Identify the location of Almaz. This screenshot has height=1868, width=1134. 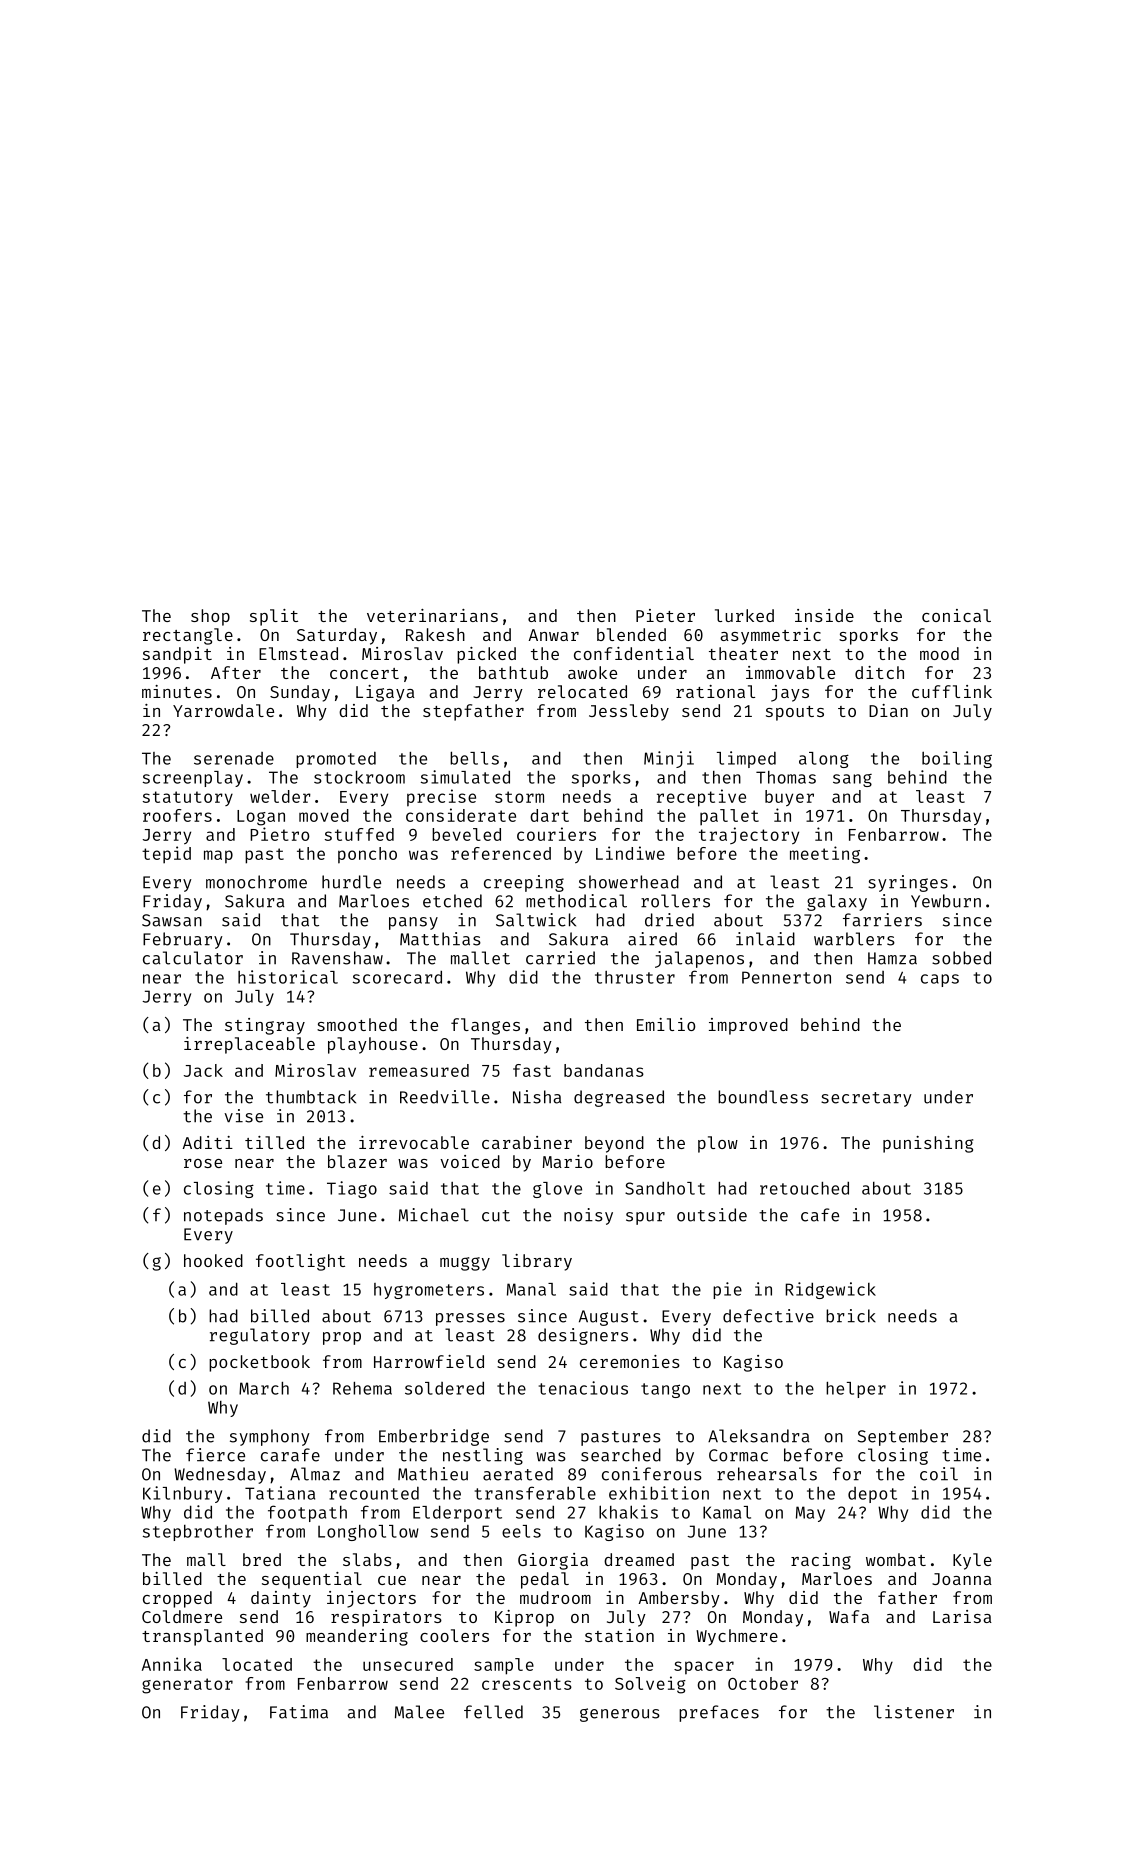
(315, 1474).
